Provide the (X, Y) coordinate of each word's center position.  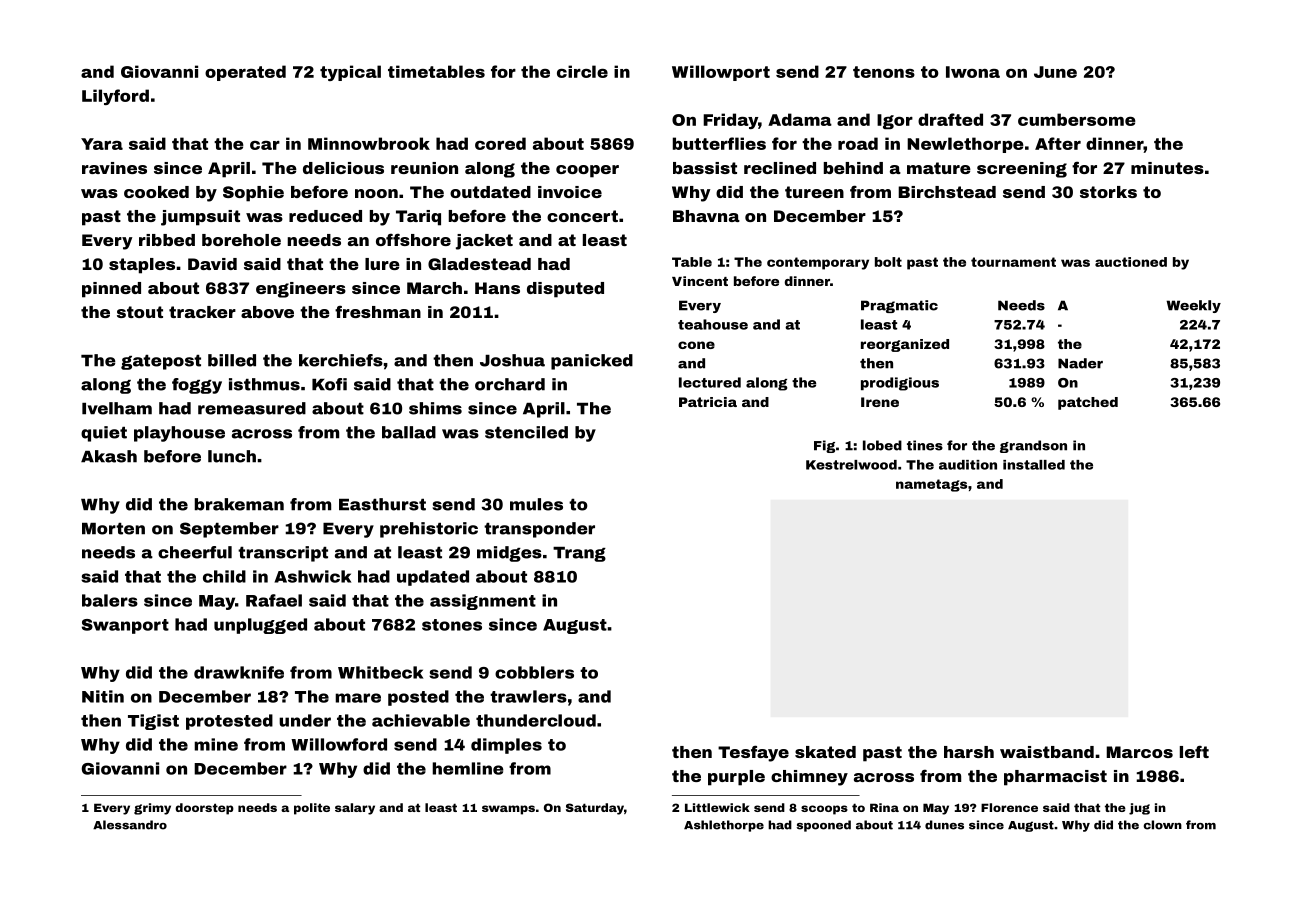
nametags (931, 485)
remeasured (252, 408)
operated (245, 73)
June (1055, 72)
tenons (884, 72)
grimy (152, 809)
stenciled (526, 432)
